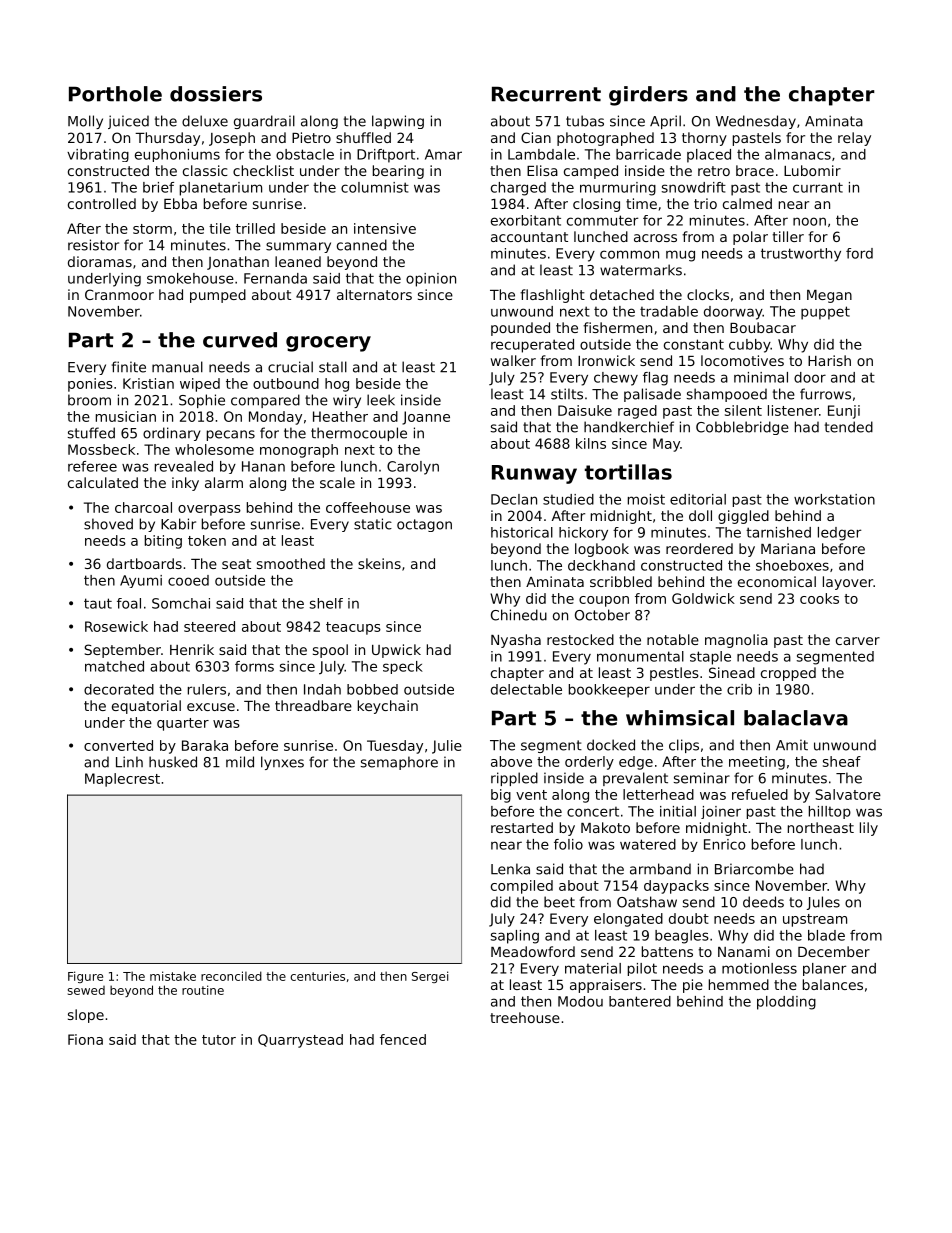 The height and width of the page is (1233, 952). I want to click on Declan, so click(514, 499).
